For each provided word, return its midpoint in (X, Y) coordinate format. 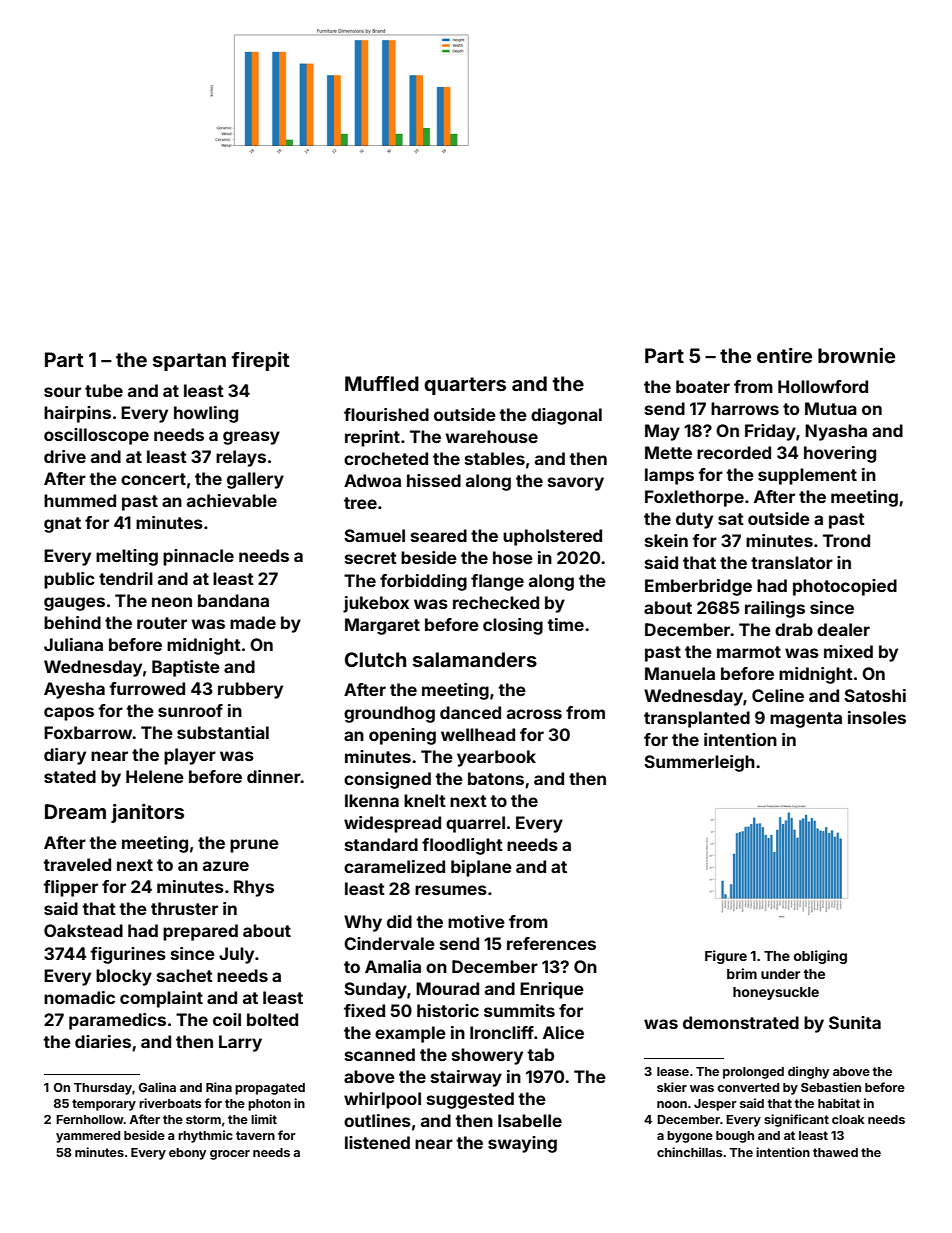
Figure (726, 957)
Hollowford (823, 386)
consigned (387, 780)
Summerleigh (699, 763)
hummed (80, 500)
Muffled (382, 383)
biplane (481, 868)
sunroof (190, 710)
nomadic (79, 997)
